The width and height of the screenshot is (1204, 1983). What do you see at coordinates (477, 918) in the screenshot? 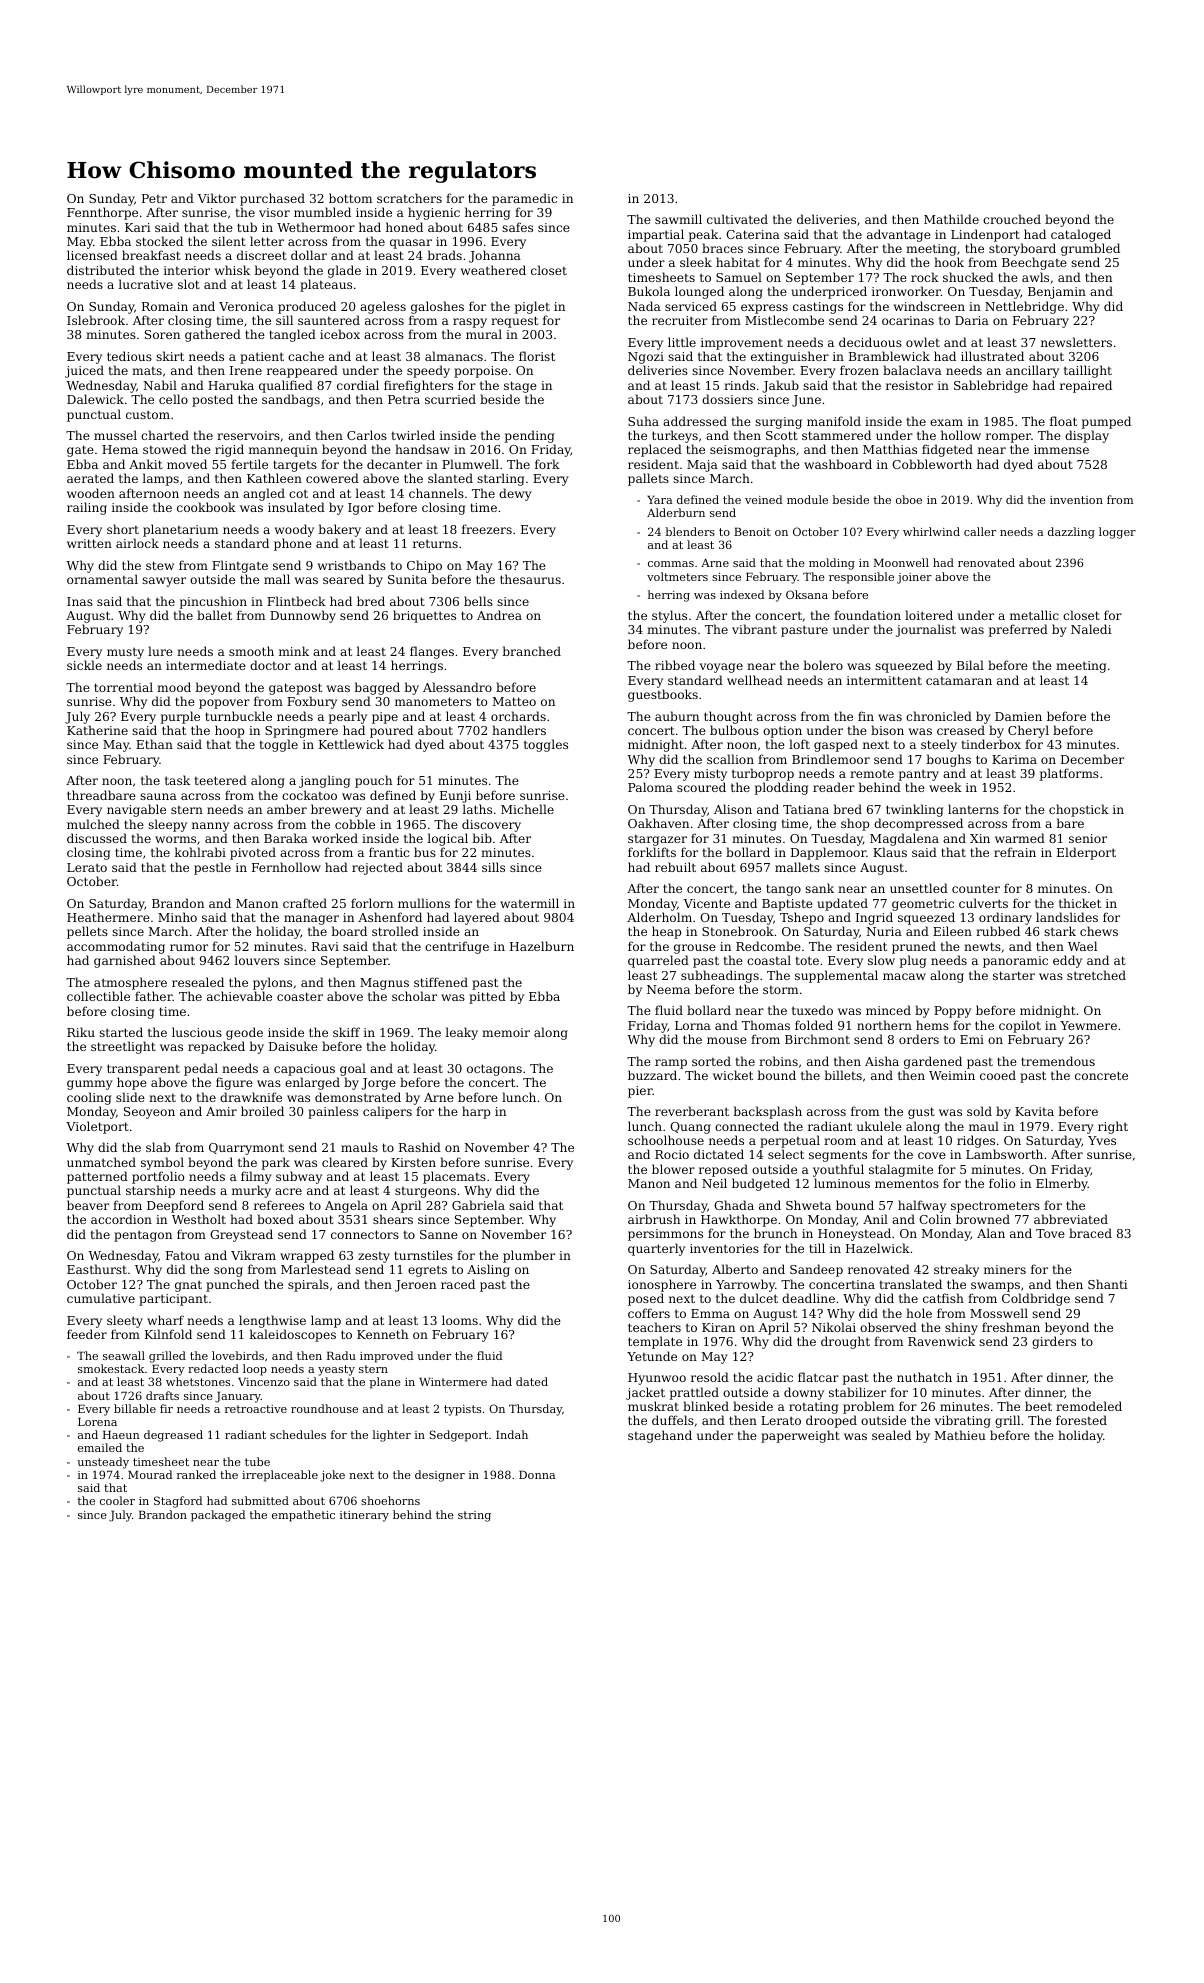
I see `layered` at bounding box center [477, 918].
